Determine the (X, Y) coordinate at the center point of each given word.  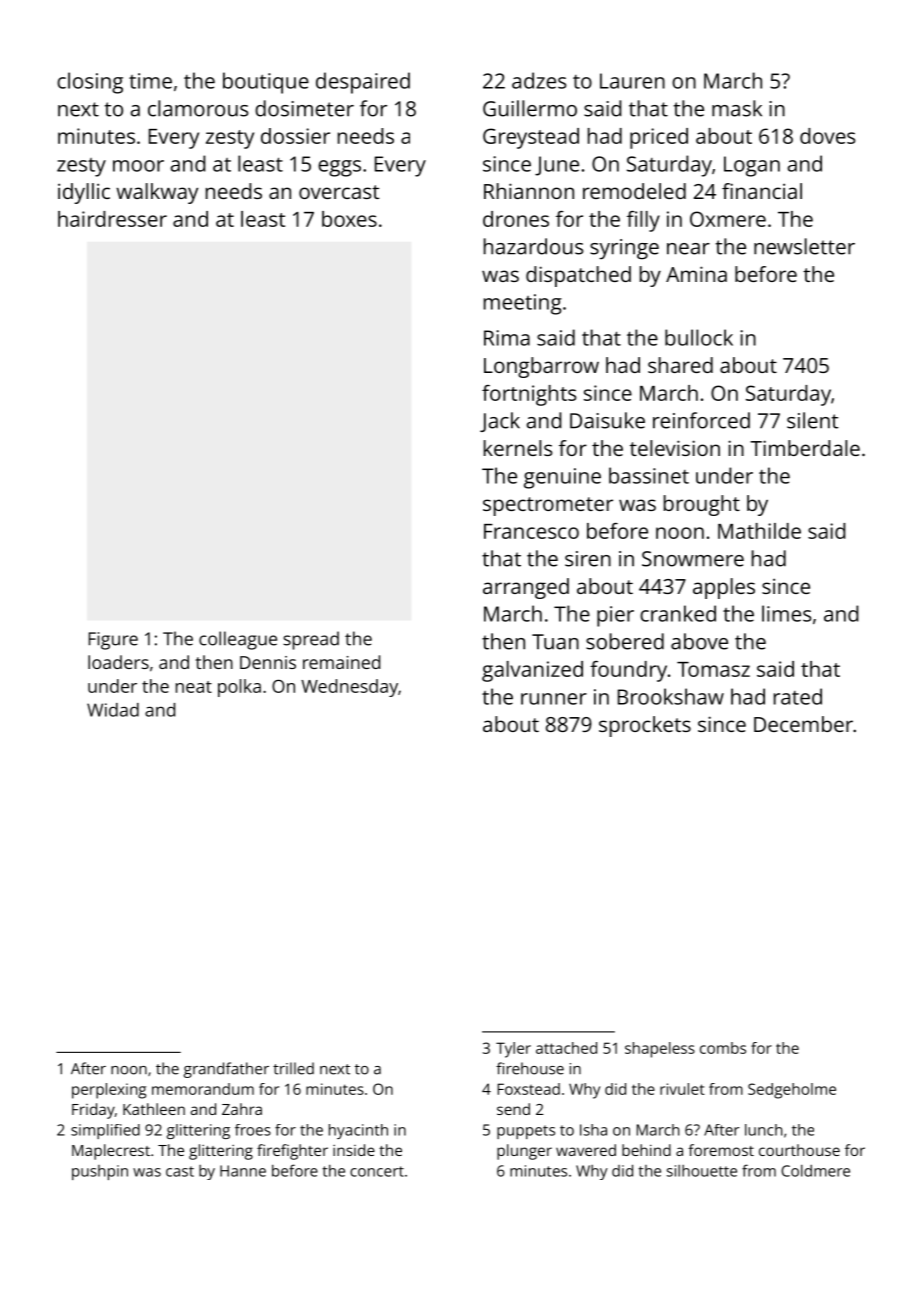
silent (812, 420)
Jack (500, 422)
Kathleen (154, 1109)
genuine (562, 478)
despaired (363, 83)
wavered (586, 1150)
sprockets (645, 726)
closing (90, 83)
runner (554, 699)
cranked (678, 613)
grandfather (226, 1070)
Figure (113, 641)
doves (827, 136)
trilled (293, 1068)
